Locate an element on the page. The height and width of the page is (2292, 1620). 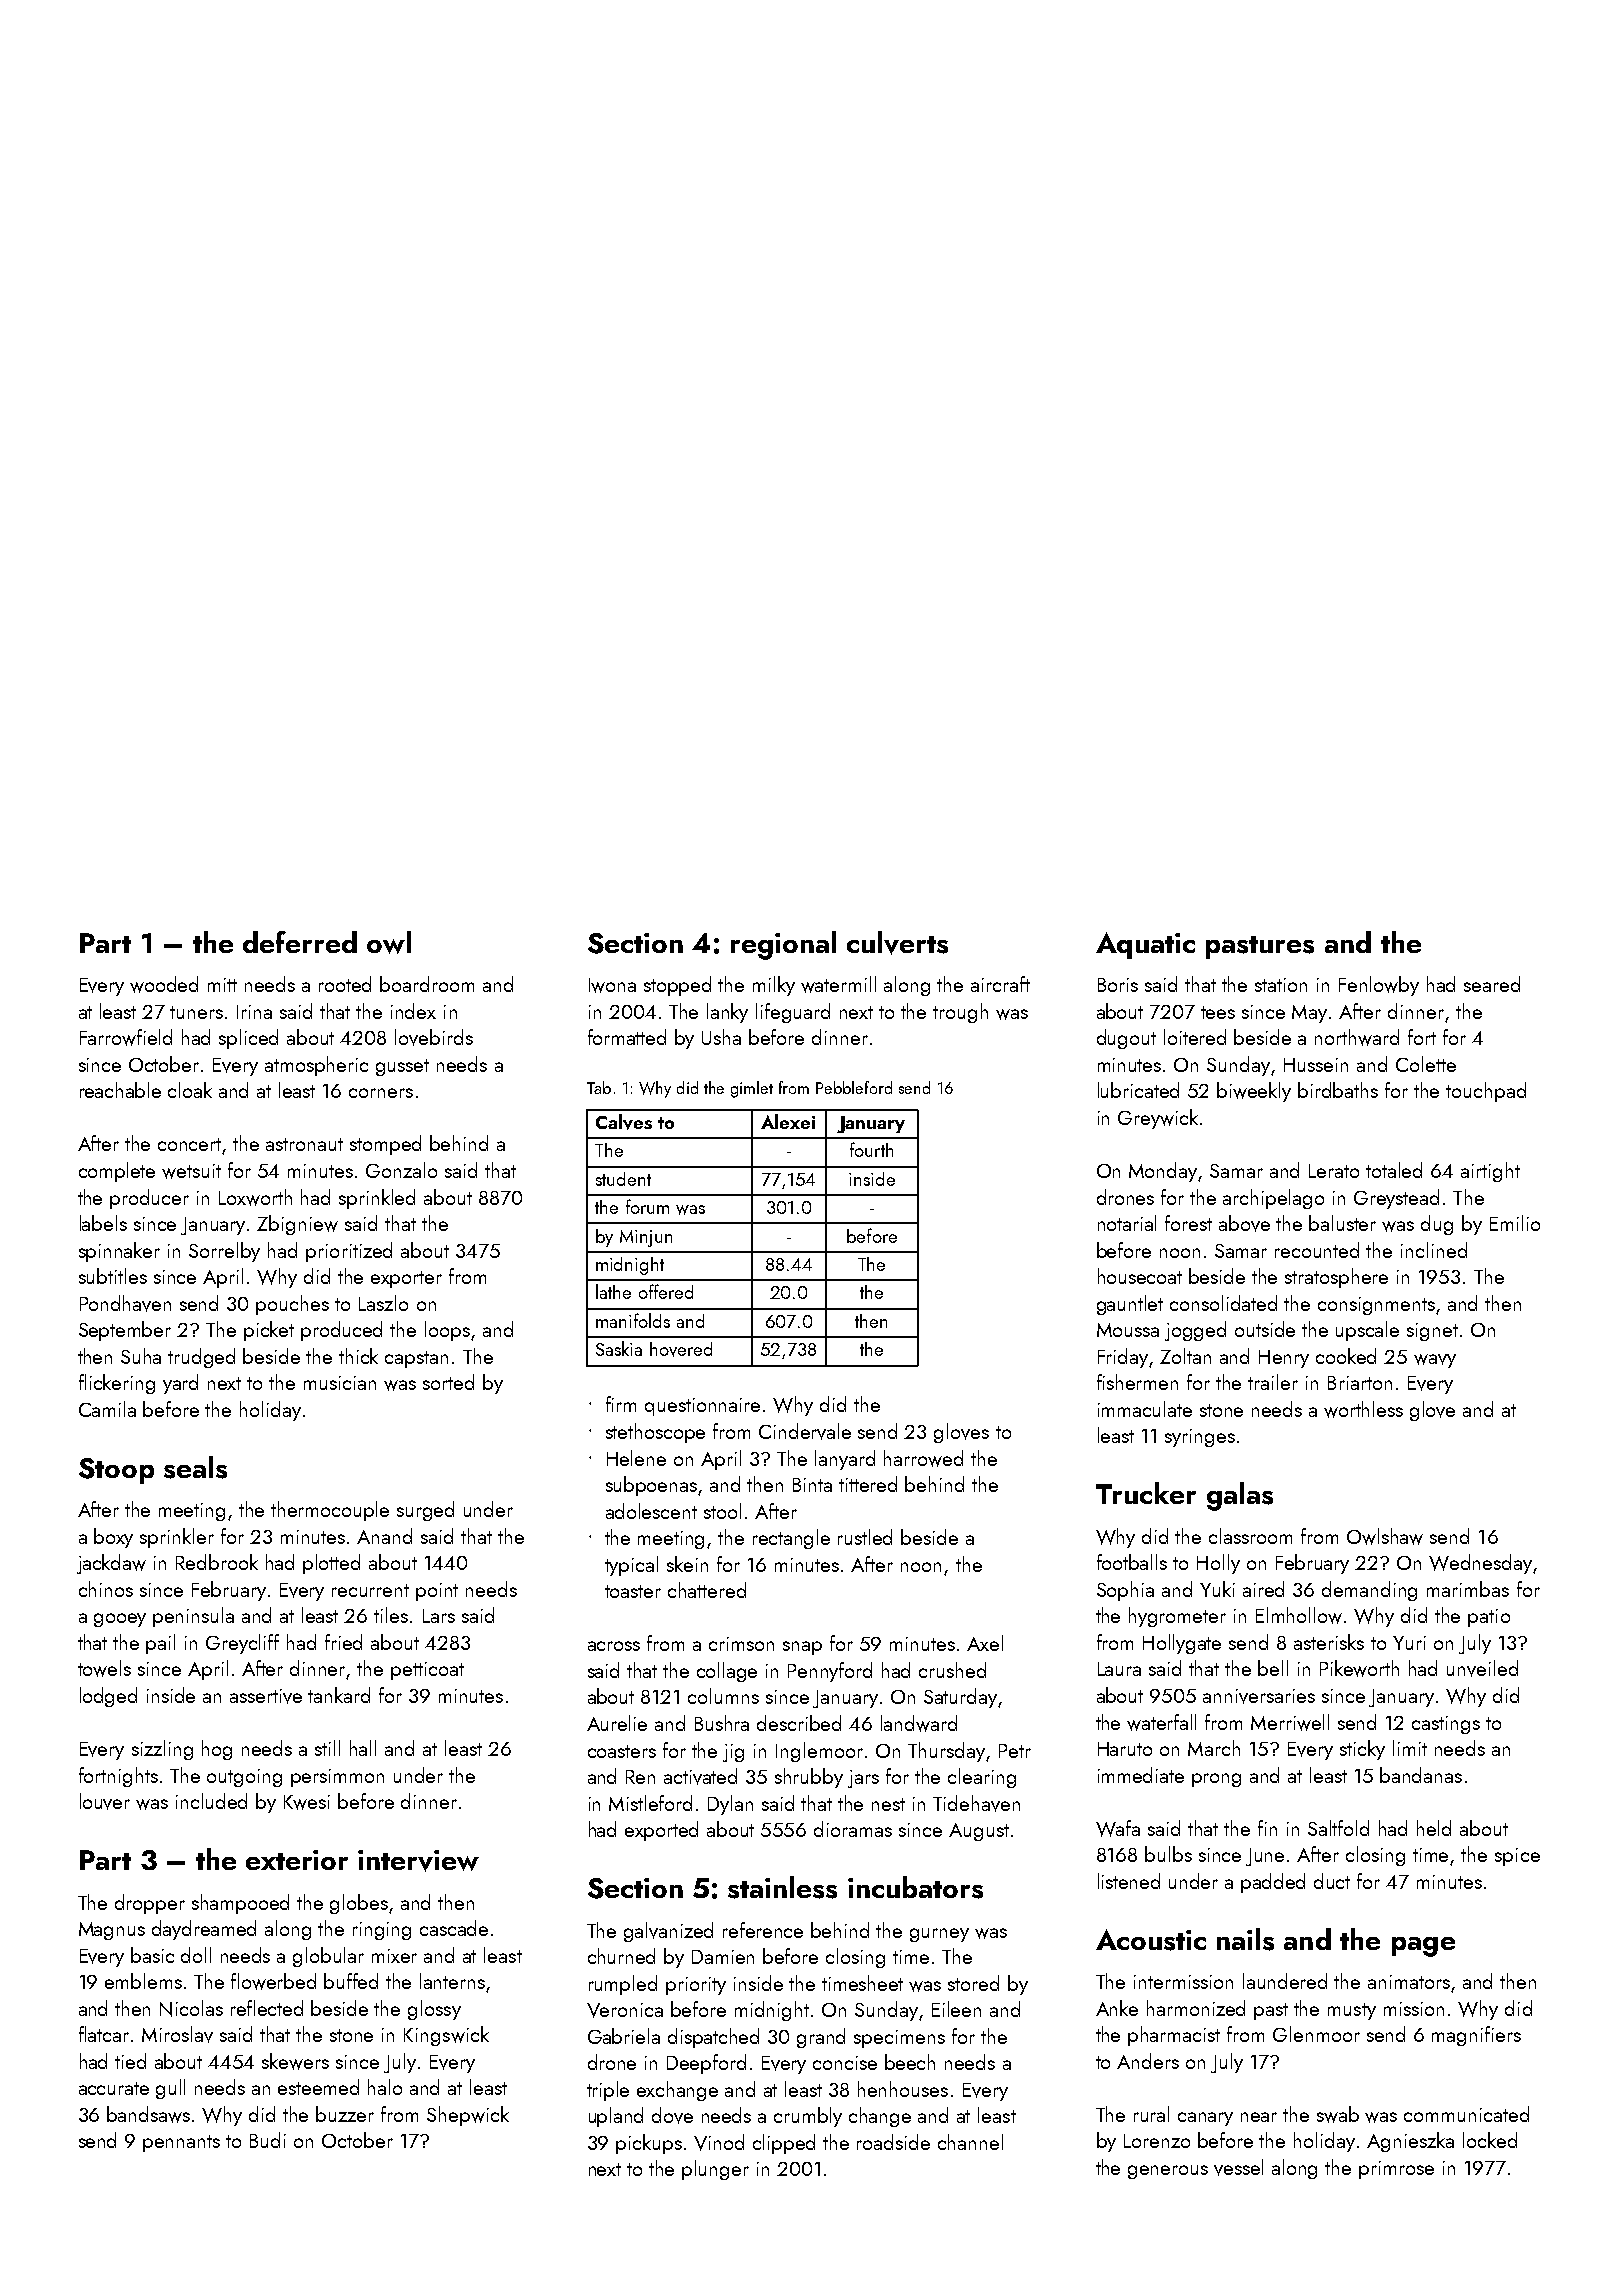
coasters is located at coordinates (622, 1751).
